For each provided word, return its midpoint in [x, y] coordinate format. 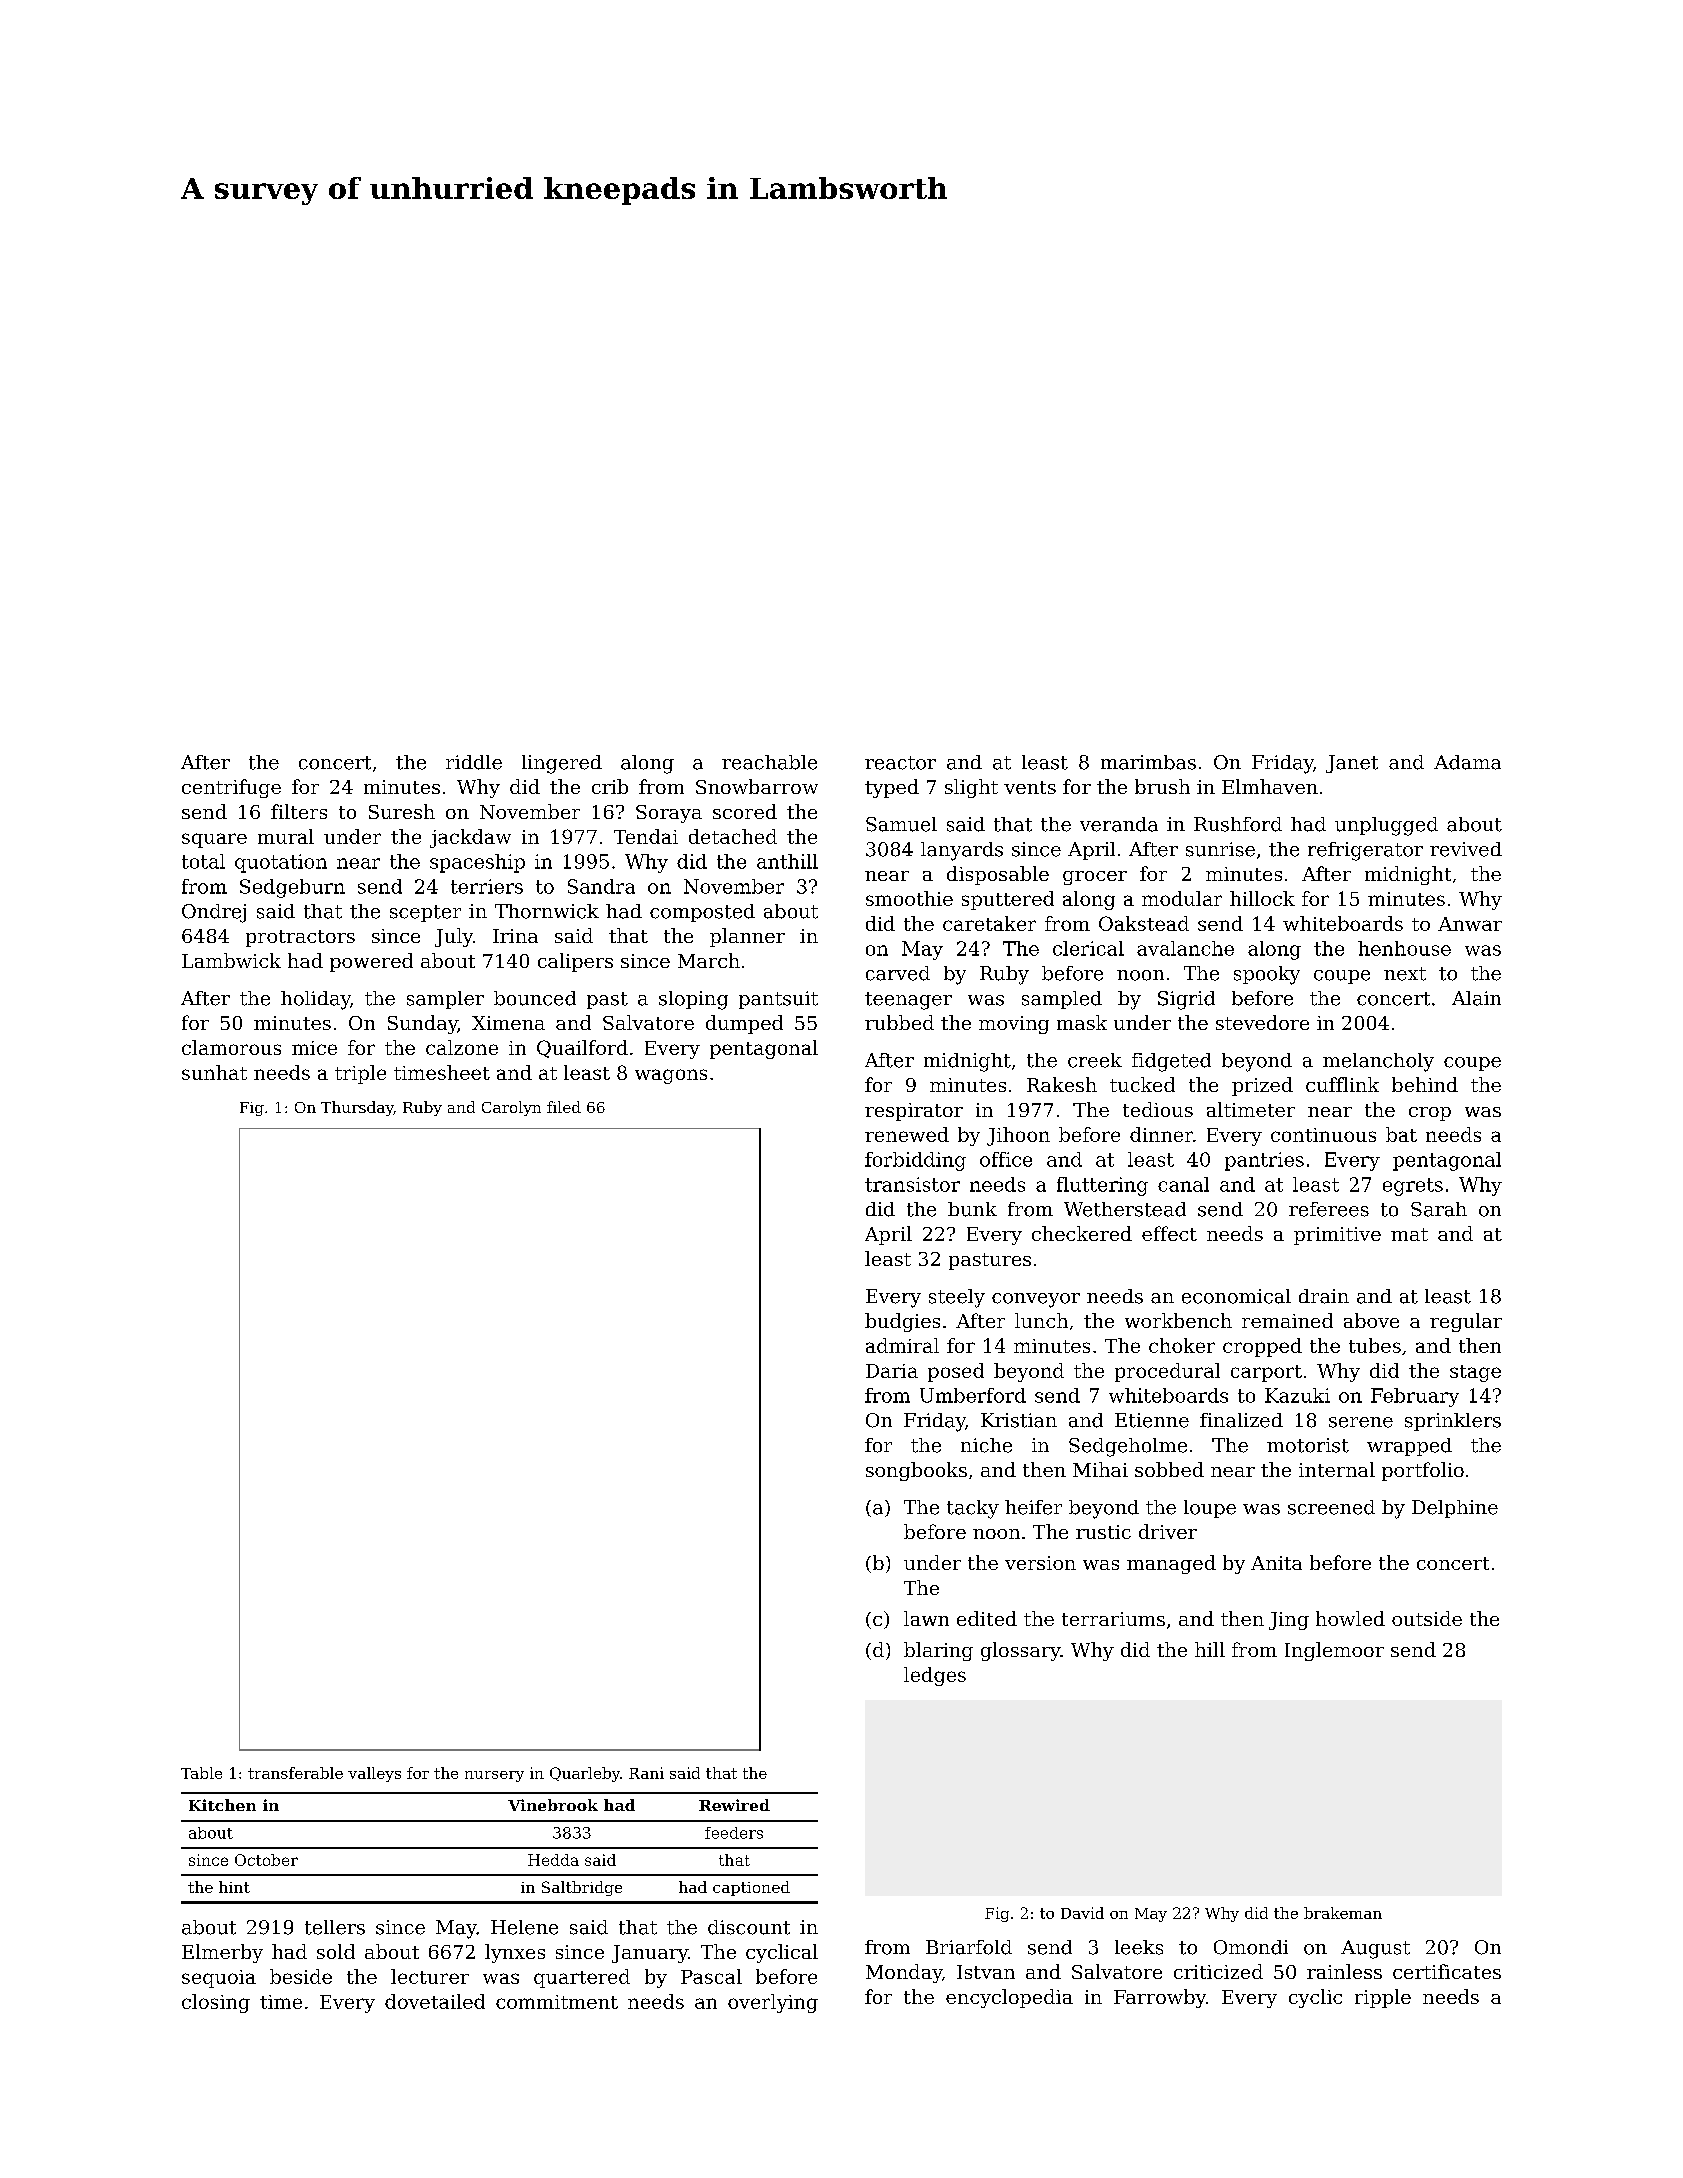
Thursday [357, 1108]
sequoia [219, 1979]
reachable [769, 762]
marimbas [1148, 762]
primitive [1337, 1236]
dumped [744, 1024]
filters [299, 811]
